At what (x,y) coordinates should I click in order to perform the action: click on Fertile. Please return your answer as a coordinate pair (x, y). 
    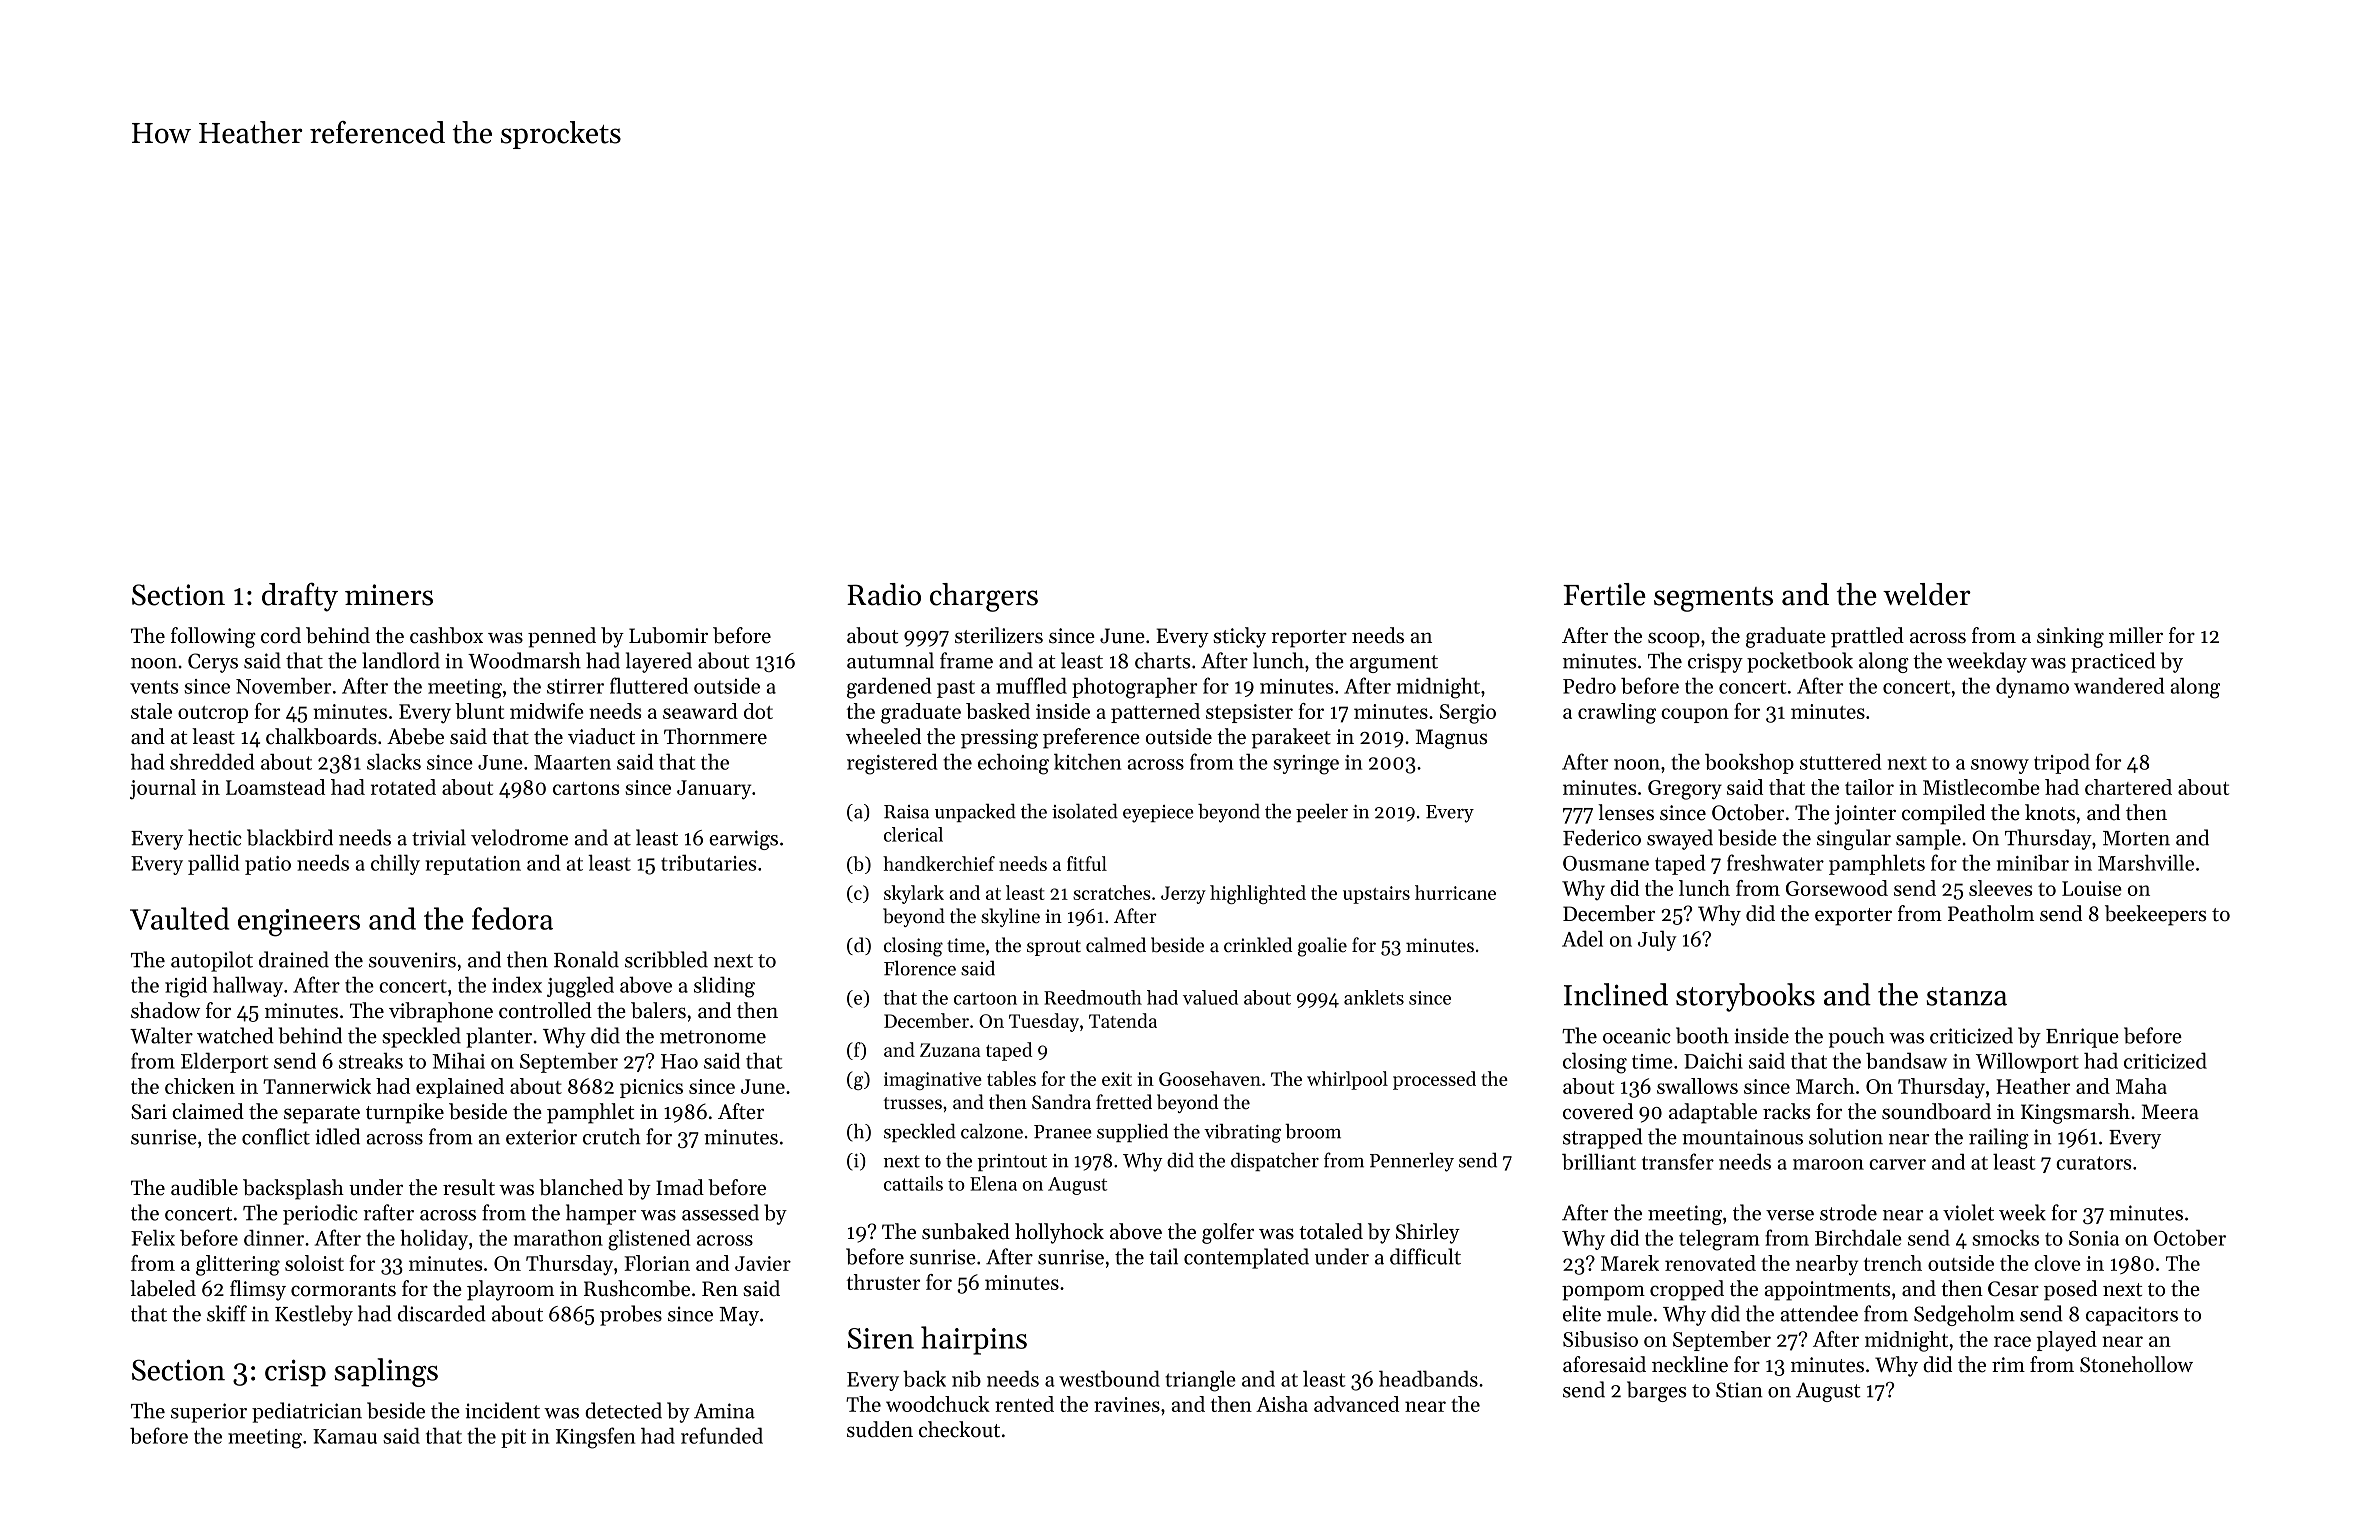
    Looking at the image, I should click on (1604, 594).
